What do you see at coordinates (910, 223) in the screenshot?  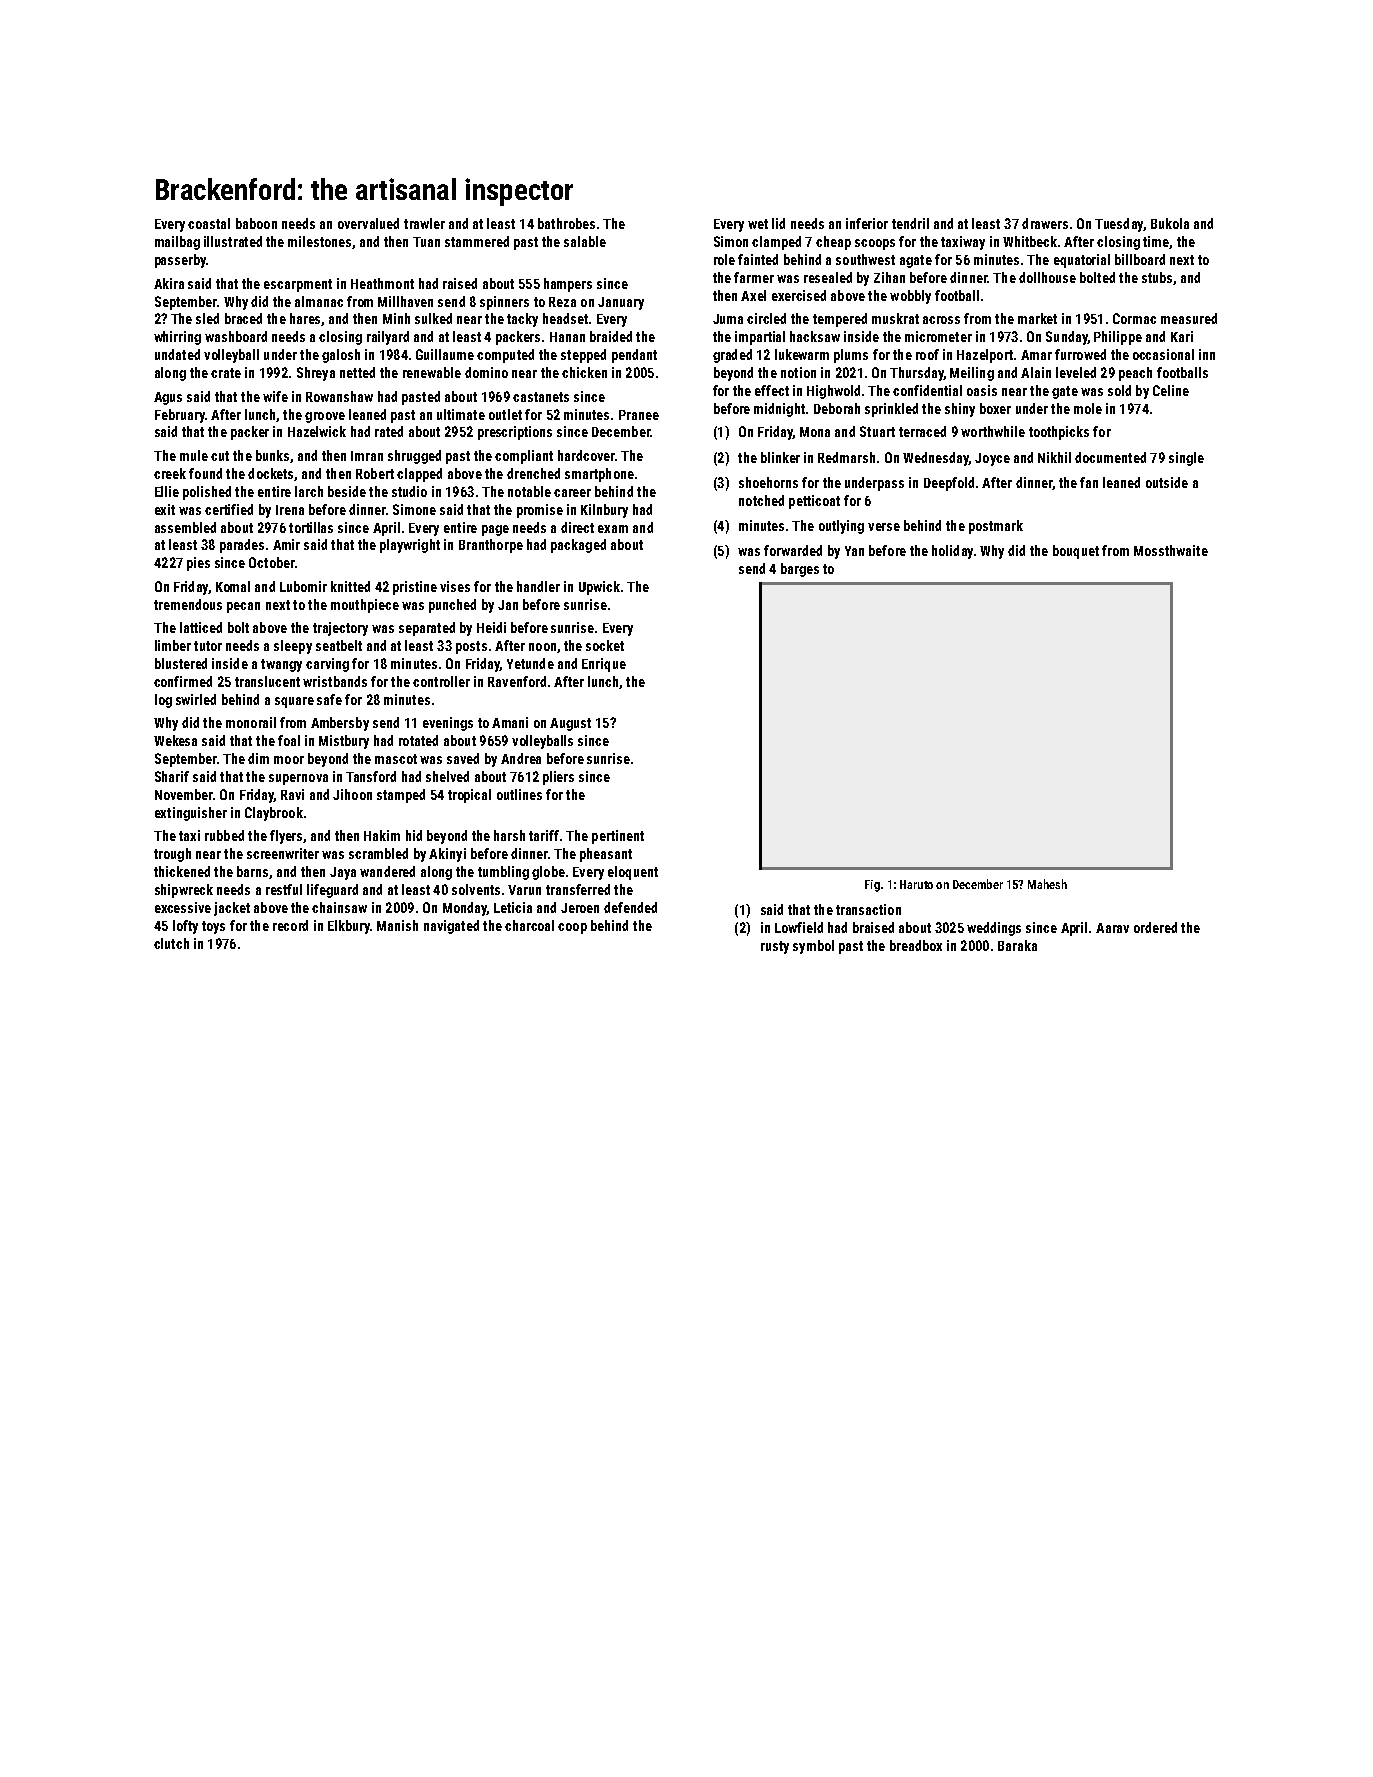 I see `tendril` at bounding box center [910, 223].
